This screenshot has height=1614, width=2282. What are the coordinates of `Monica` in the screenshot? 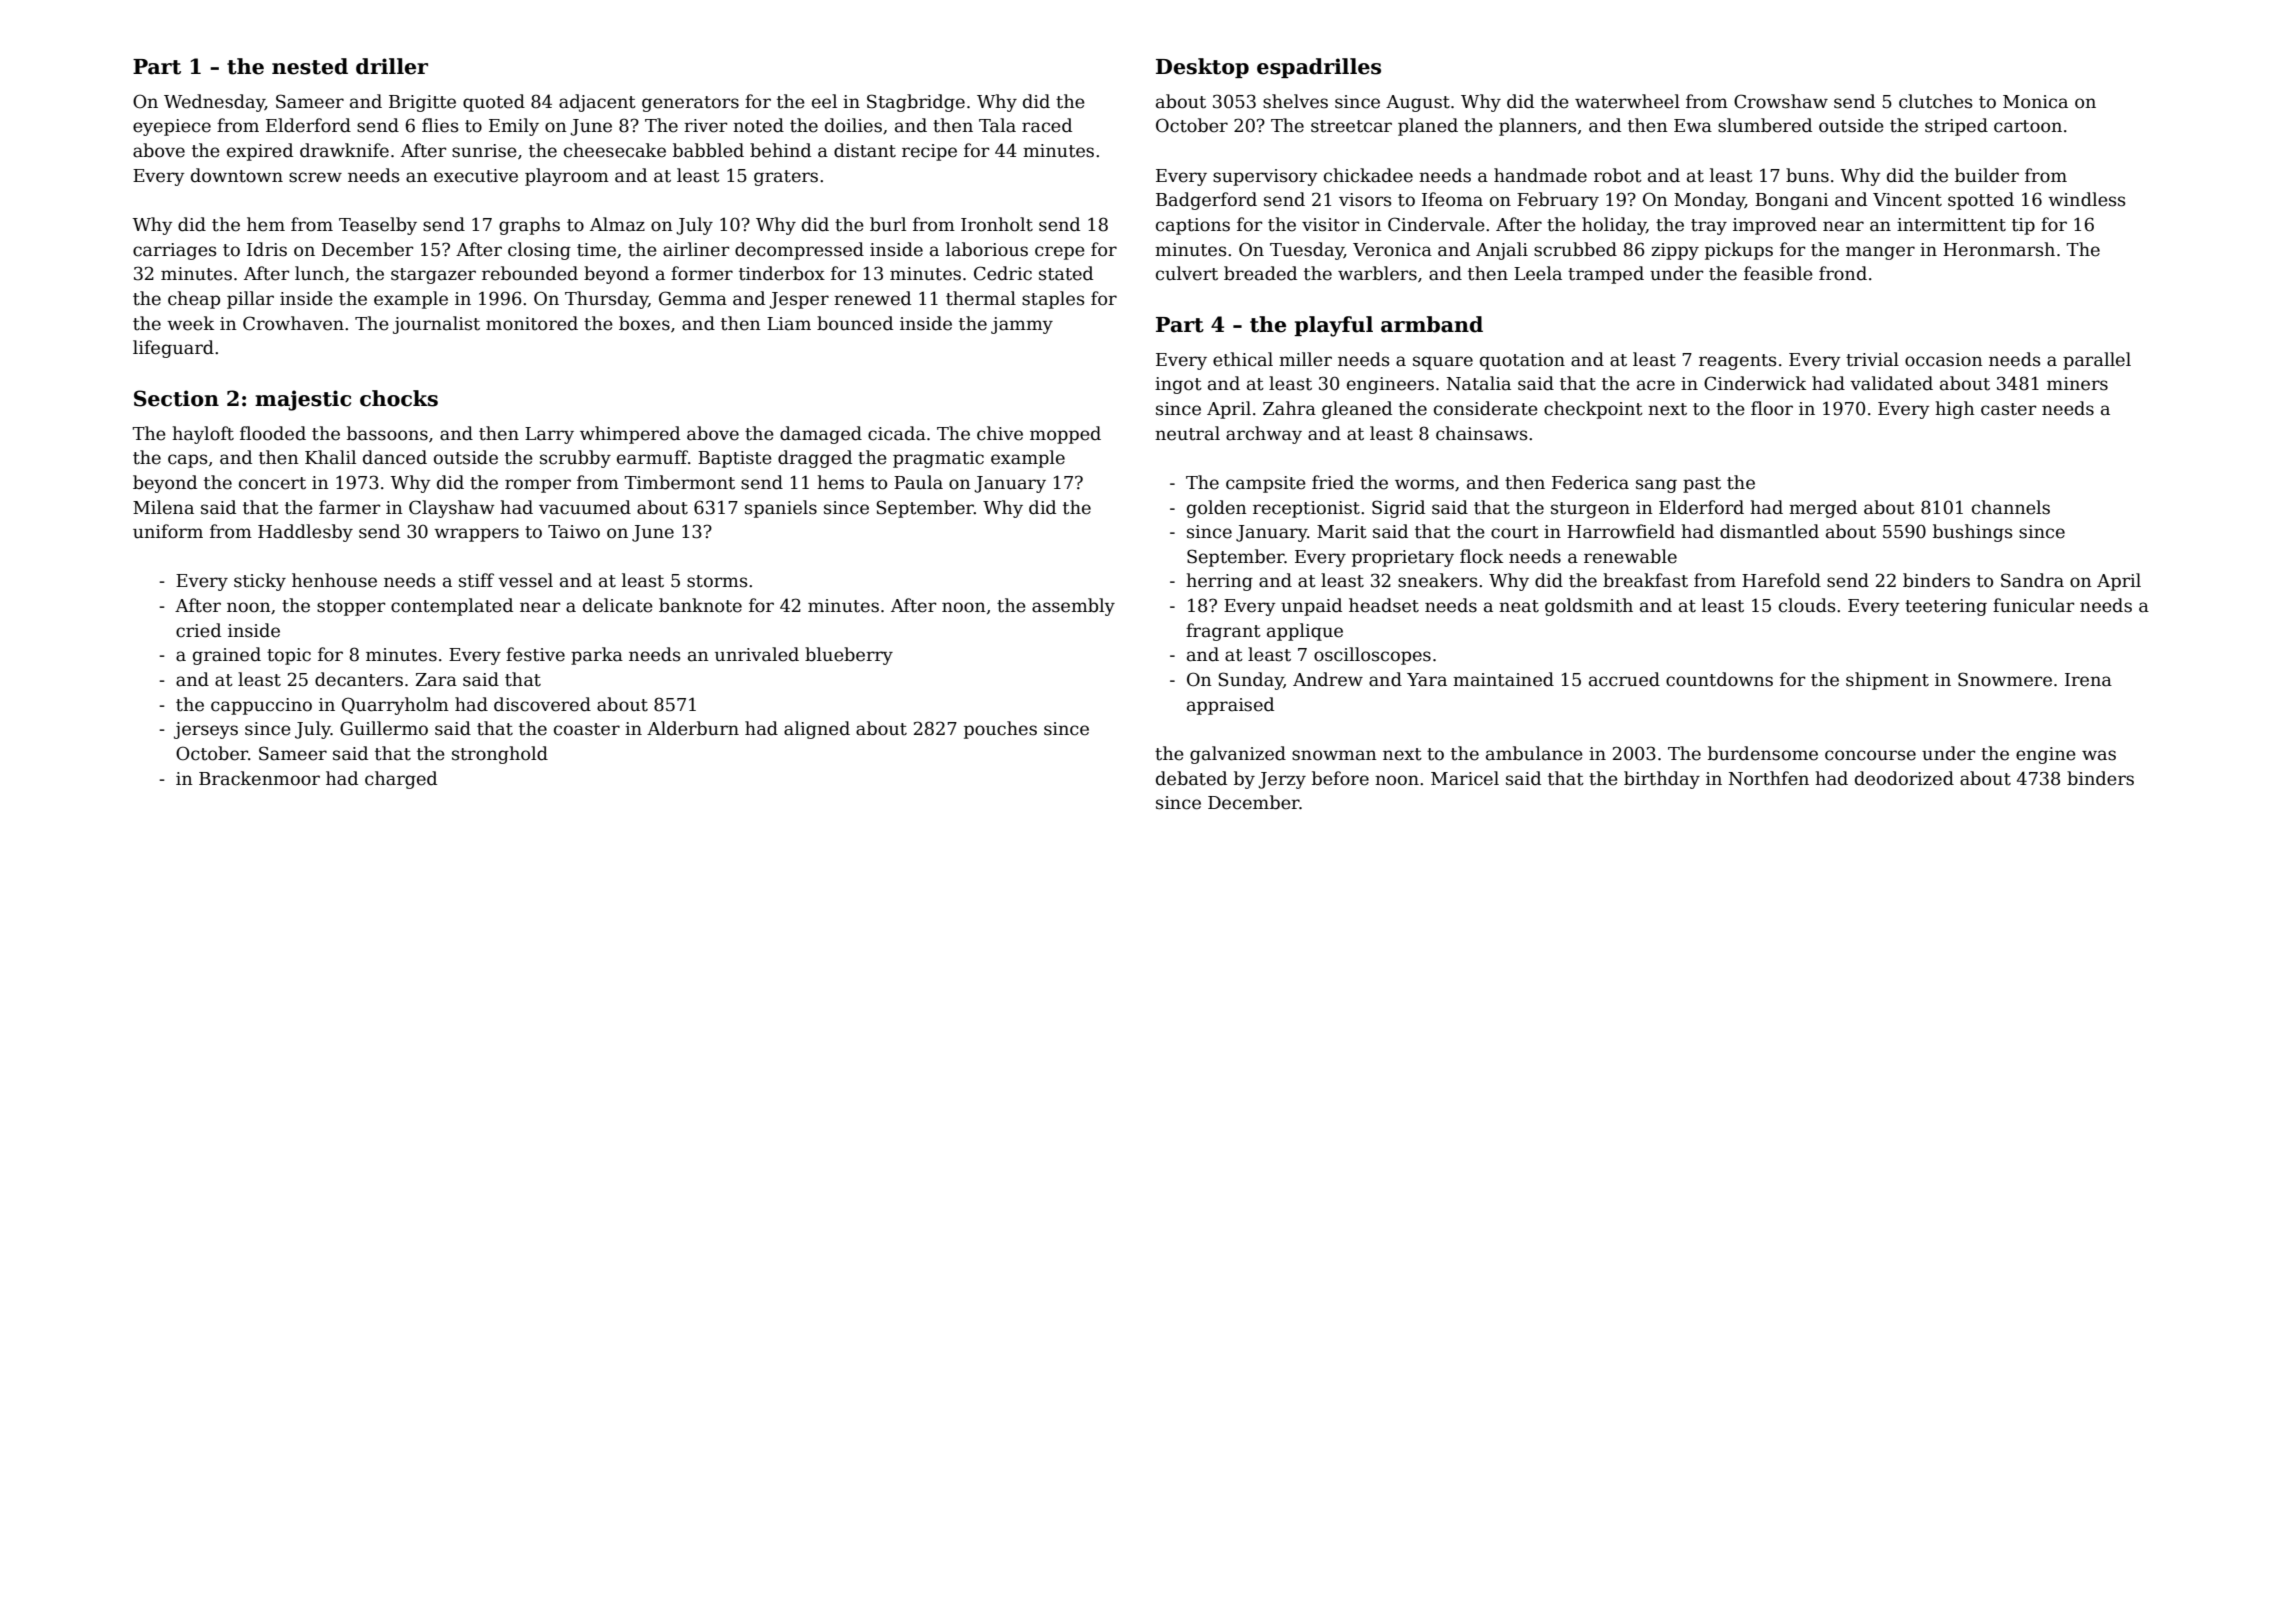 It's located at (2035, 102).
